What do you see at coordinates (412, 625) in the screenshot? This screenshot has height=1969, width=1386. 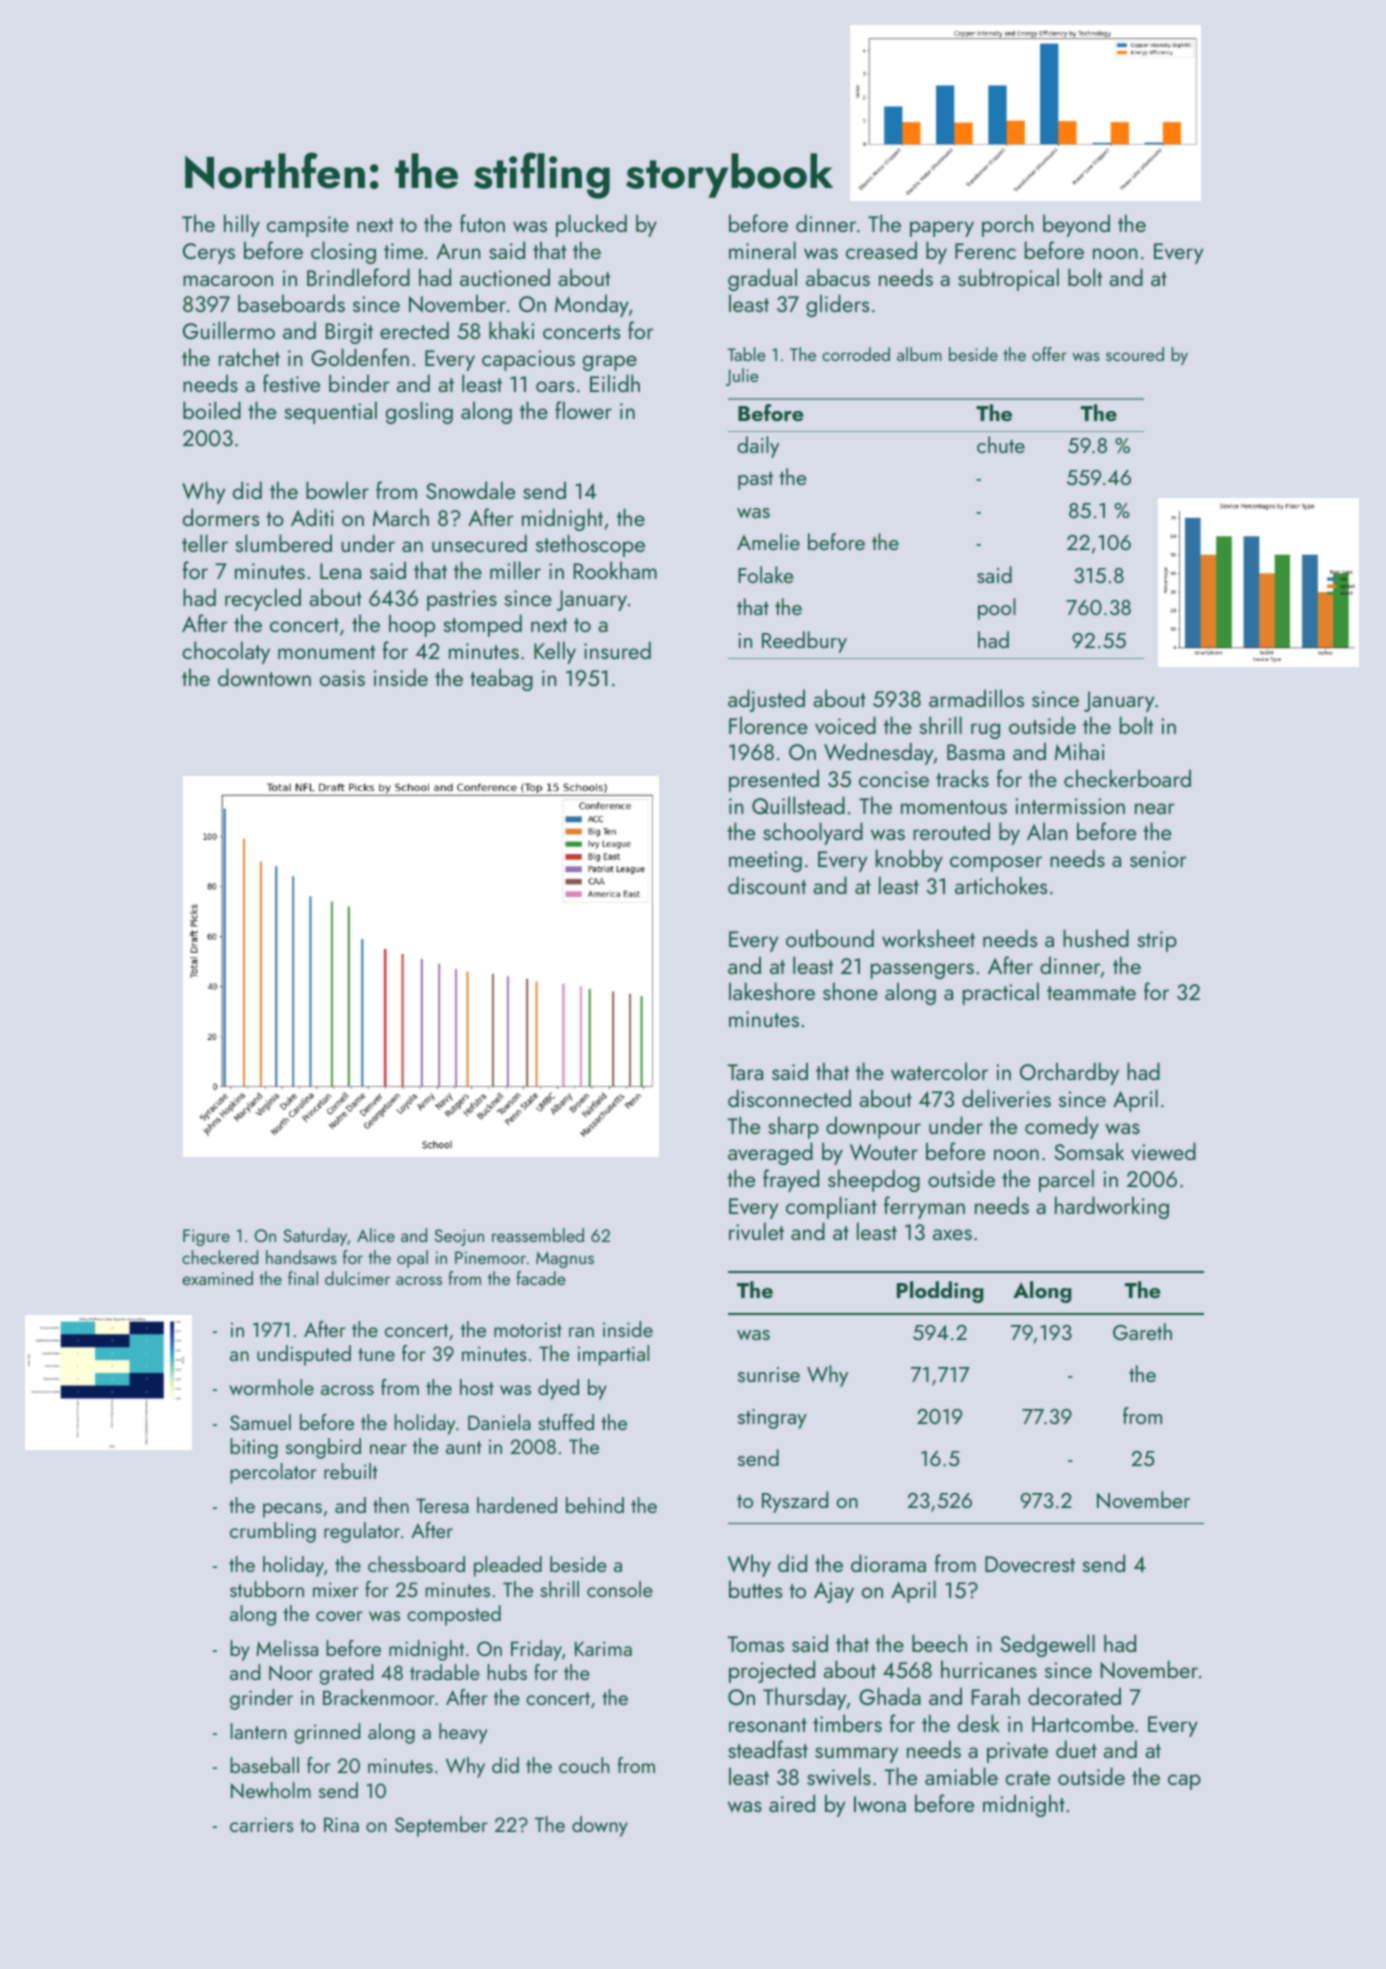 I see `hoop` at bounding box center [412, 625].
